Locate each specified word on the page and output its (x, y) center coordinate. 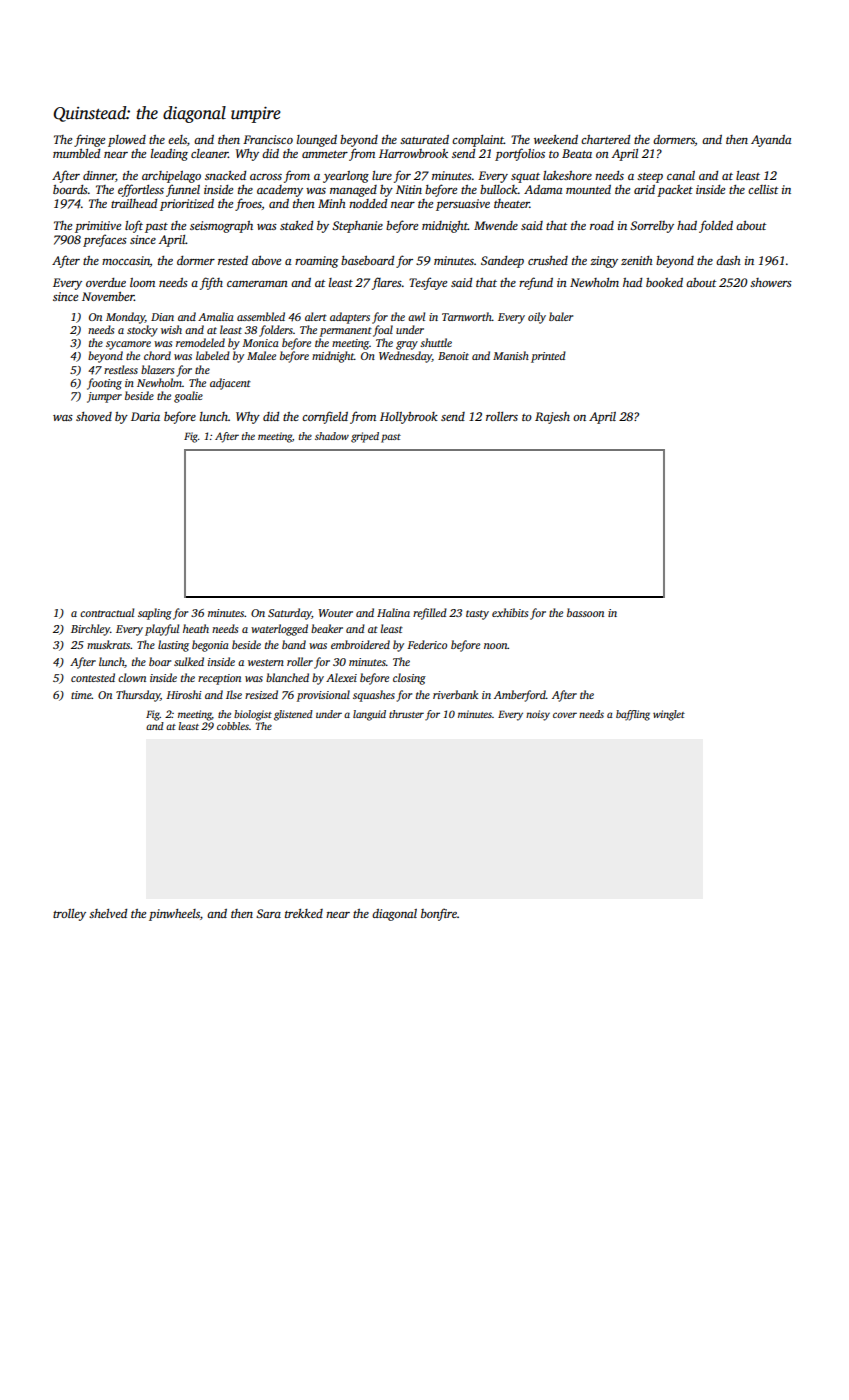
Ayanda (771, 141)
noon (496, 646)
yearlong (346, 177)
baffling (633, 715)
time (81, 695)
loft (134, 226)
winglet (669, 715)
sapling (155, 614)
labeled (213, 355)
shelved (108, 913)
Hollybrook (409, 418)
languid (369, 715)
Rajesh (552, 418)
